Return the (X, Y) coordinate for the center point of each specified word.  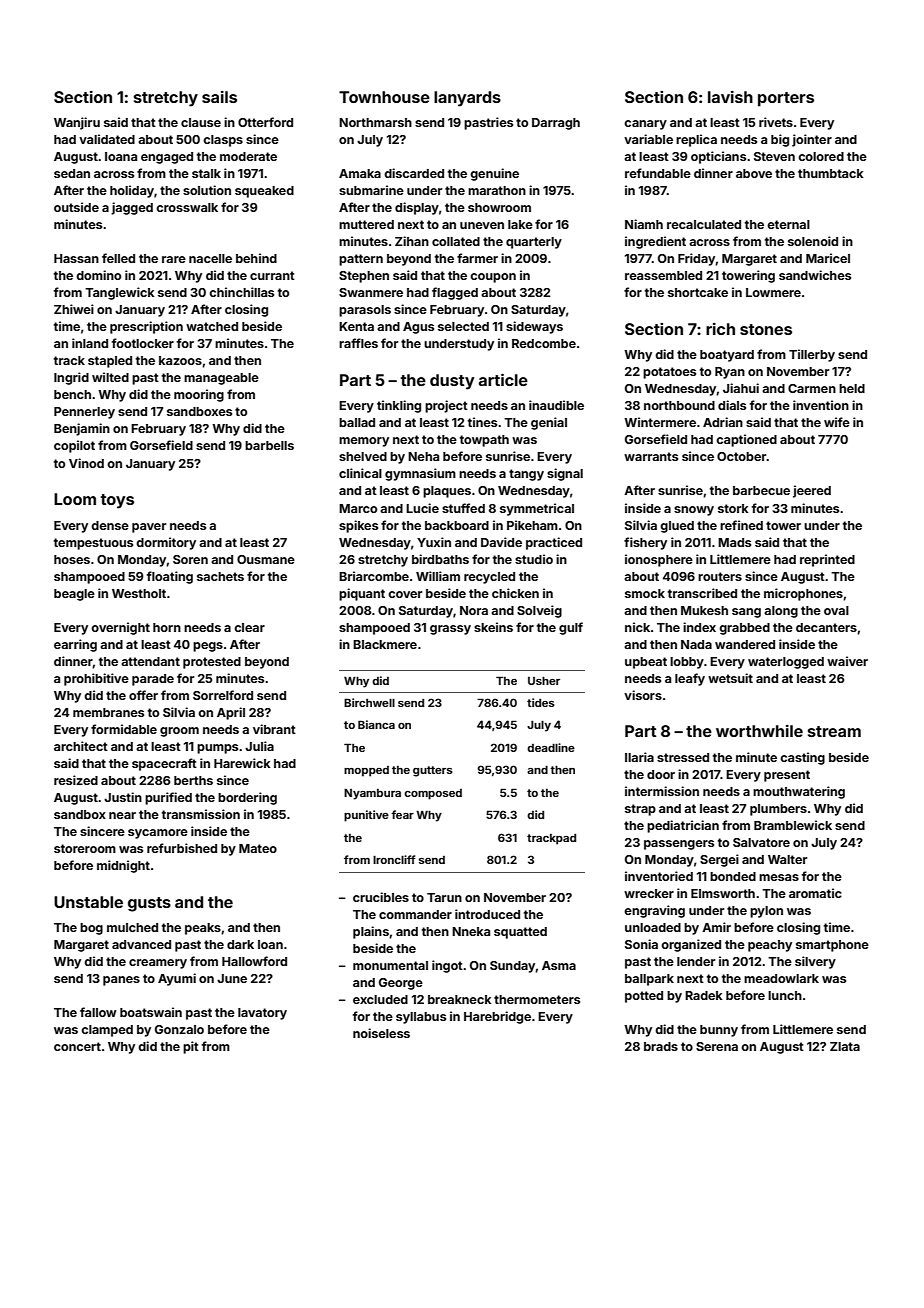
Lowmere (773, 292)
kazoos (180, 360)
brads (661, 1046)
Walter (787, 859)
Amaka (360, 173)
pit (191, 1047)
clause (201, 122)
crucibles (381, 897)
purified (168, 798)
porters (786, 99)
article (503, 379)
